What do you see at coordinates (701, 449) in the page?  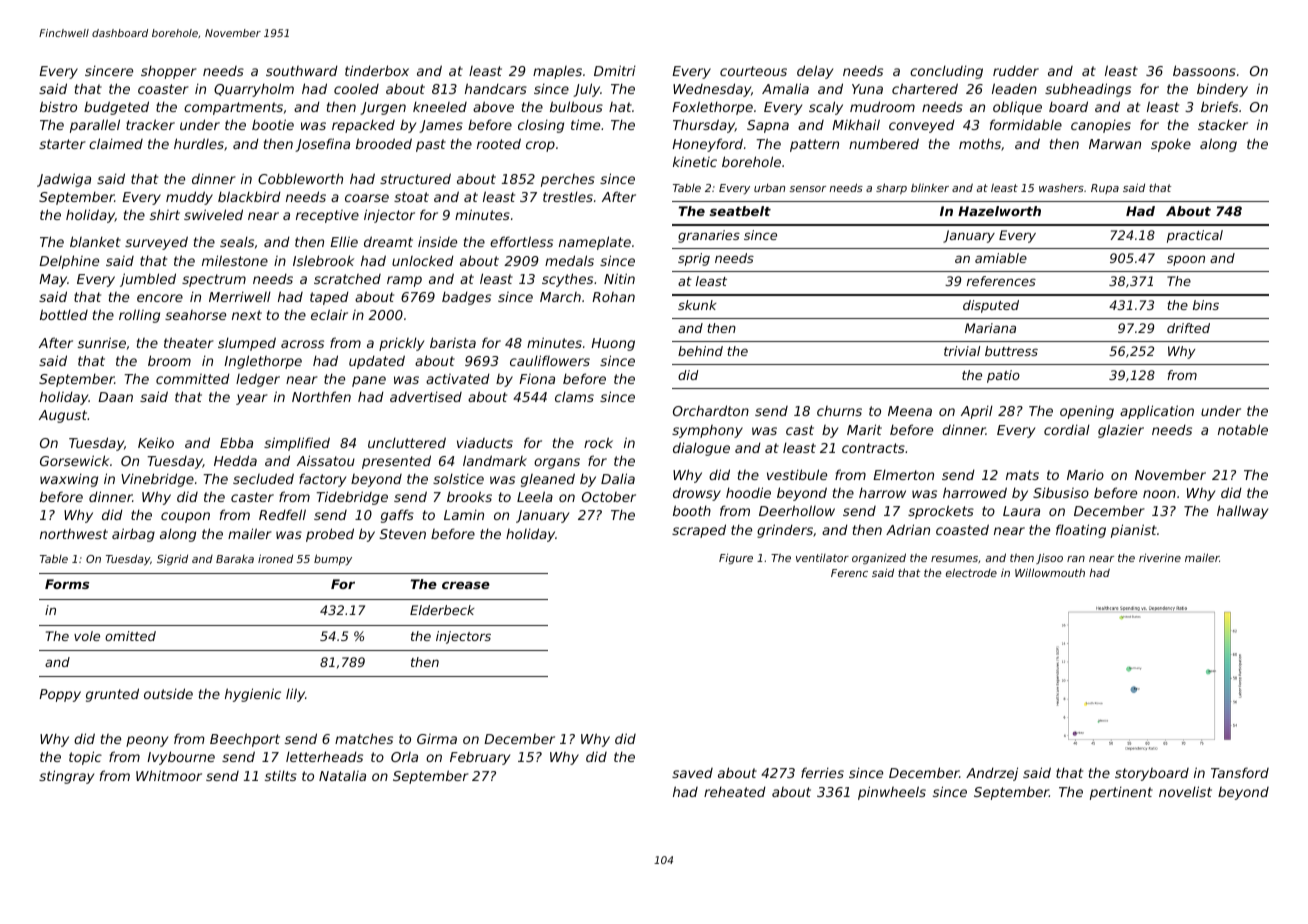 I see `dialogue` at bounding box center [701, 449].
